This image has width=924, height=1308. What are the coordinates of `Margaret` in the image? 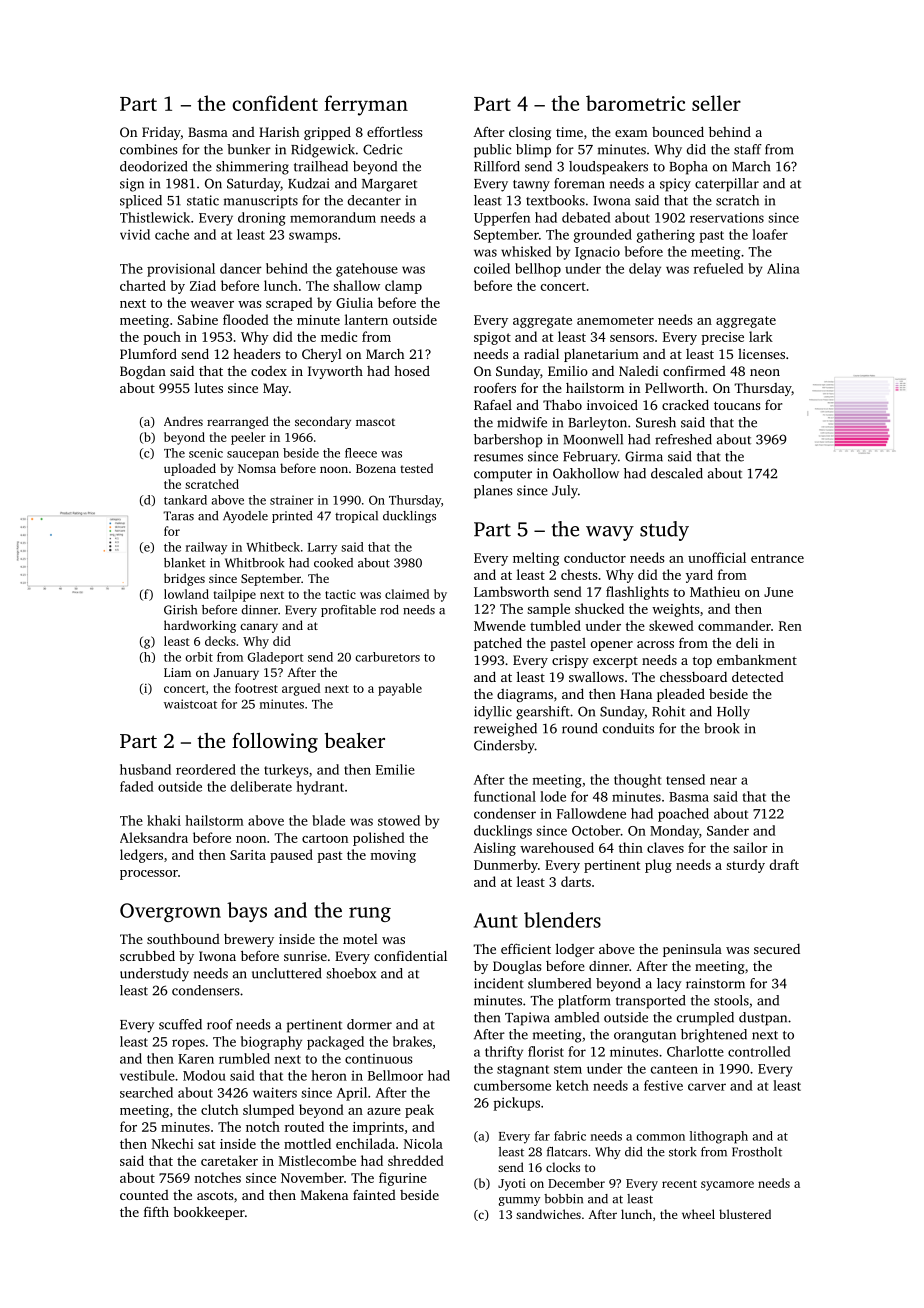 It's located at (389, 185).
